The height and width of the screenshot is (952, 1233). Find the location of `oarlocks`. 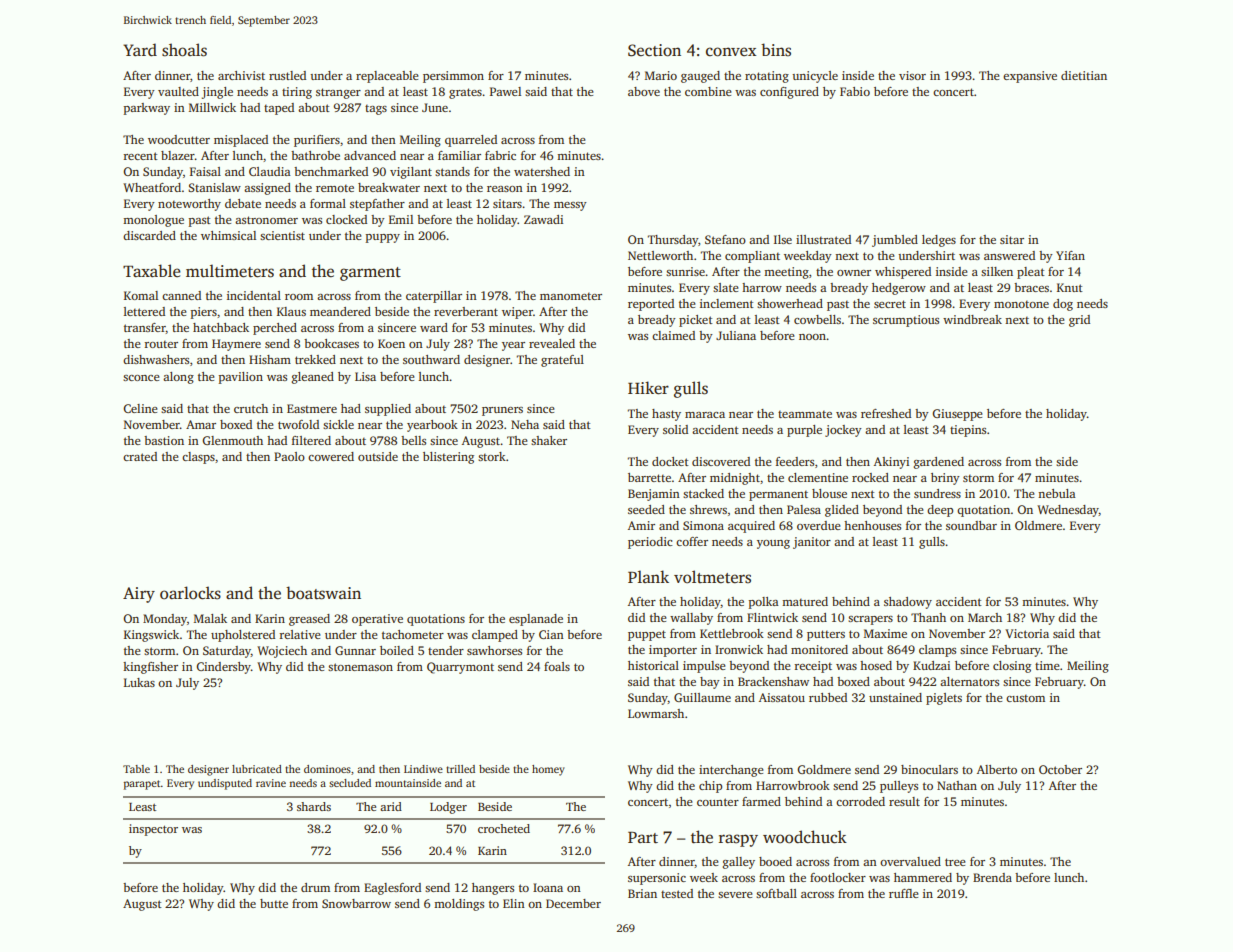

oarlocks is located at coordinates (190, 593).
